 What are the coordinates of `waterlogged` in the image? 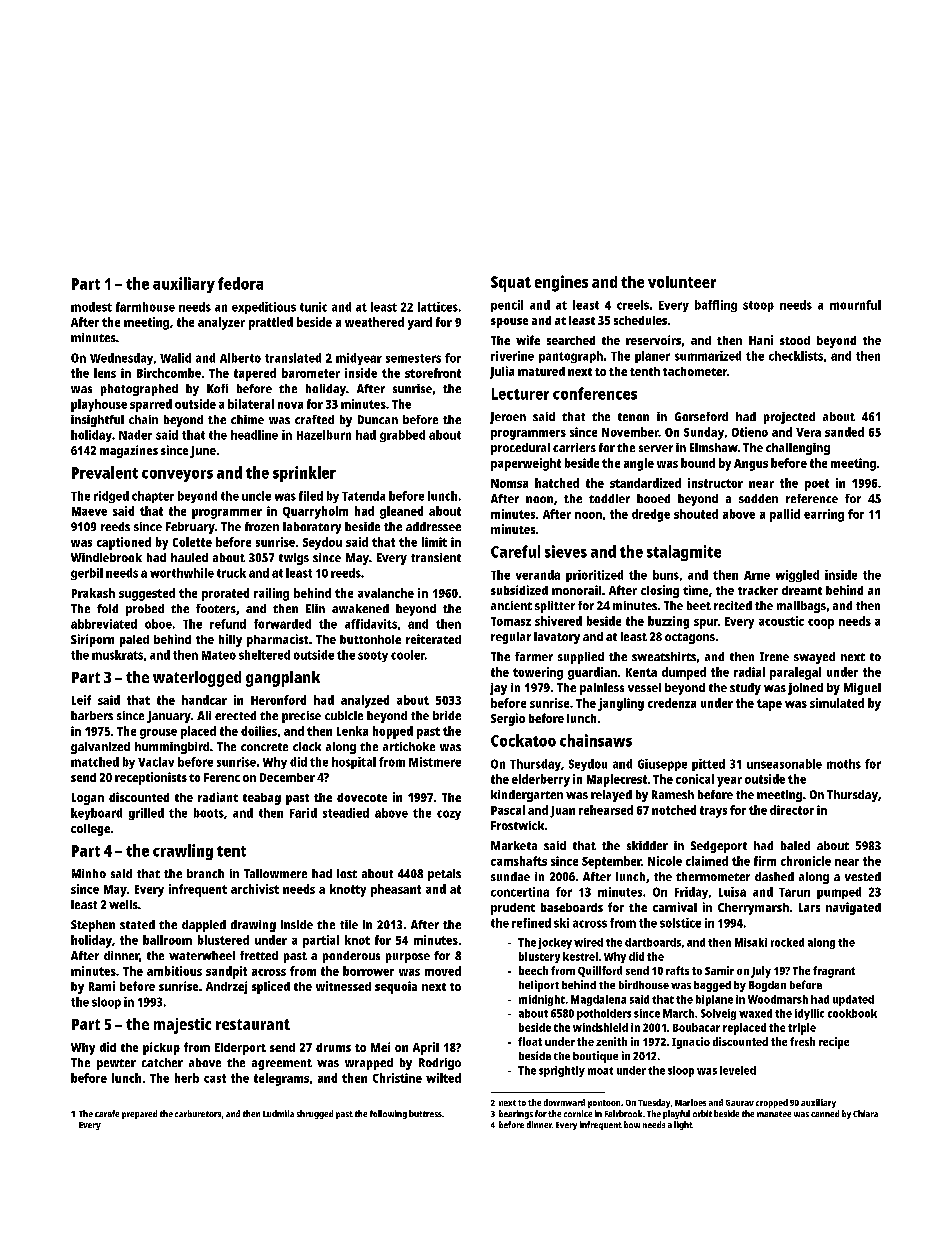 It's located at (197, 679).
